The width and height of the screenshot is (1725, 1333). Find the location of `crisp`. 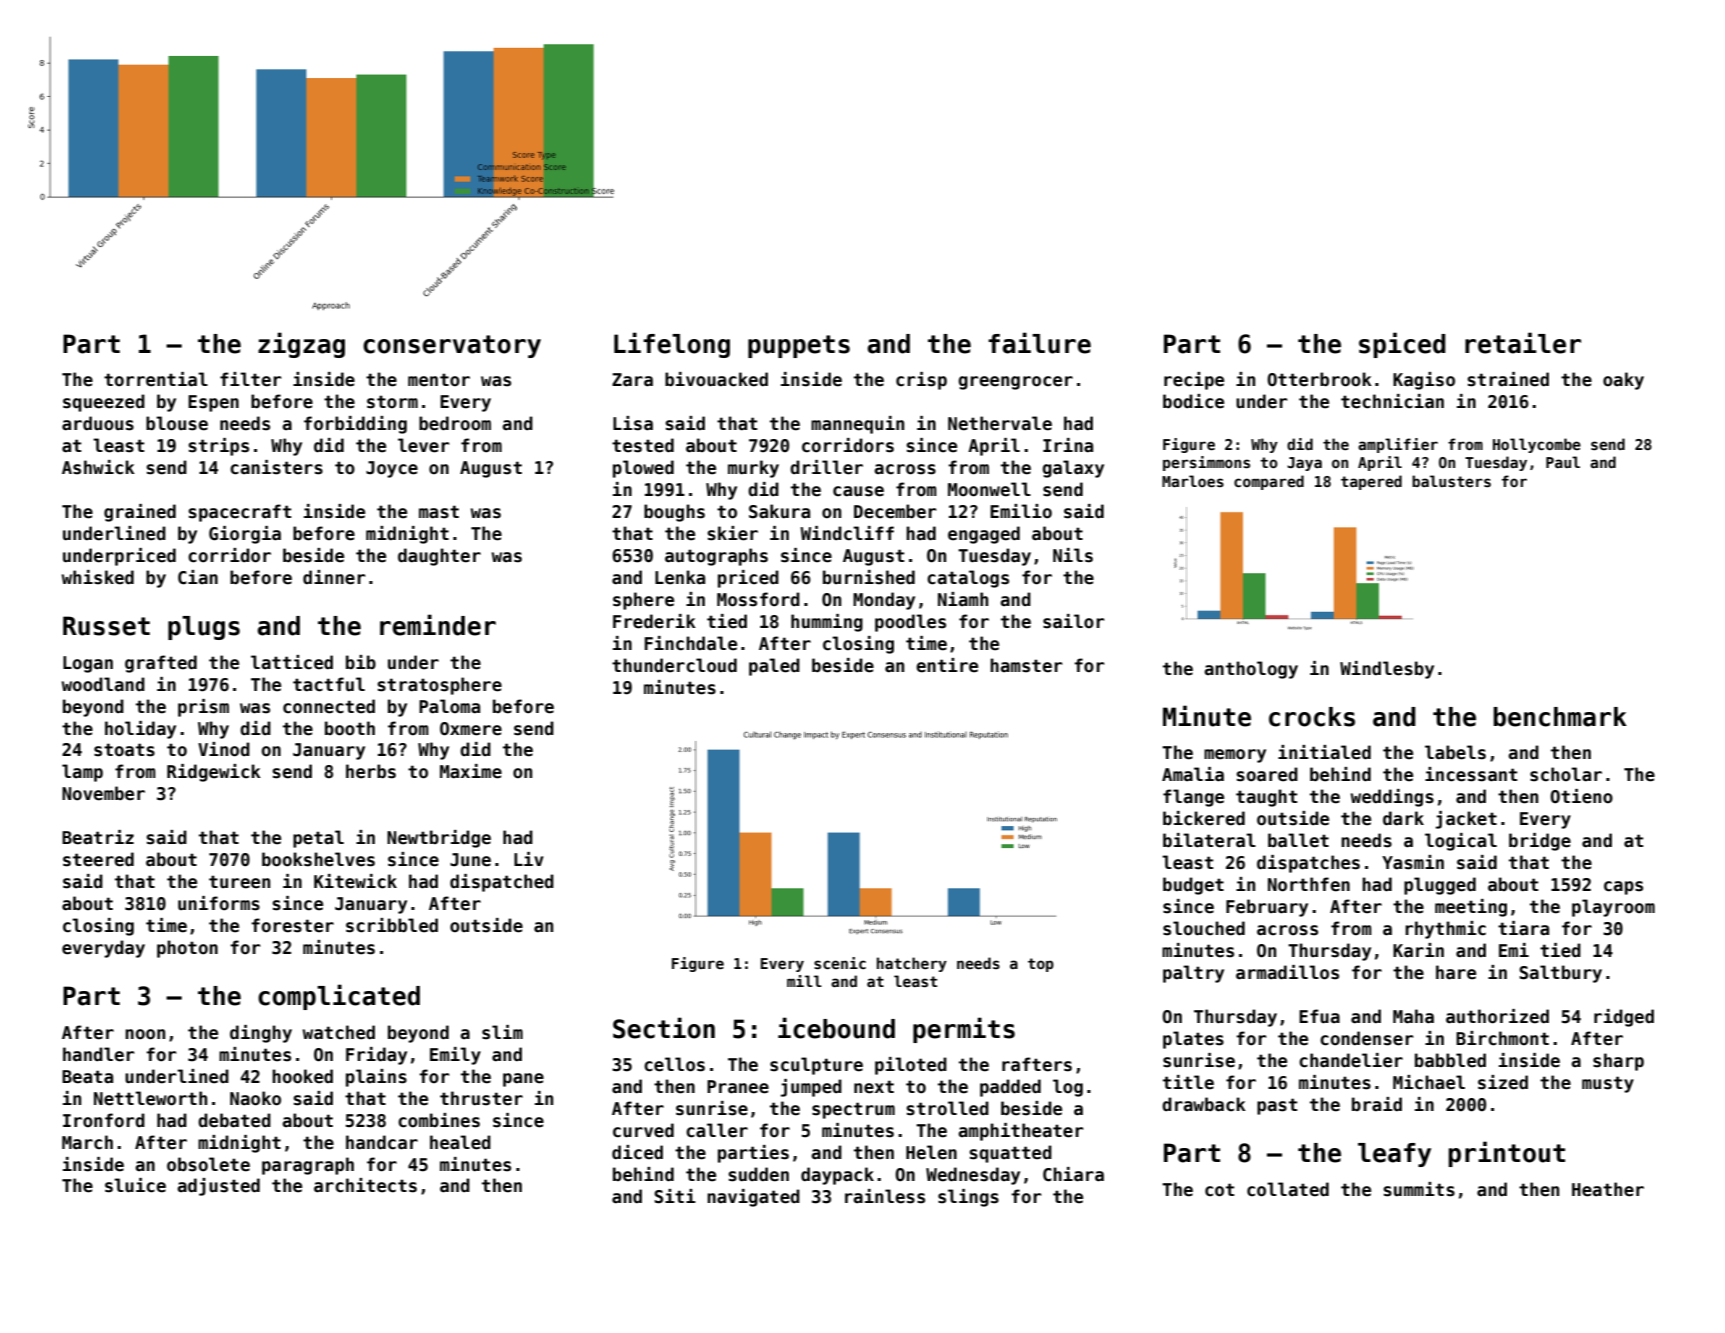

crisp is located at coordinates (921, 381).
